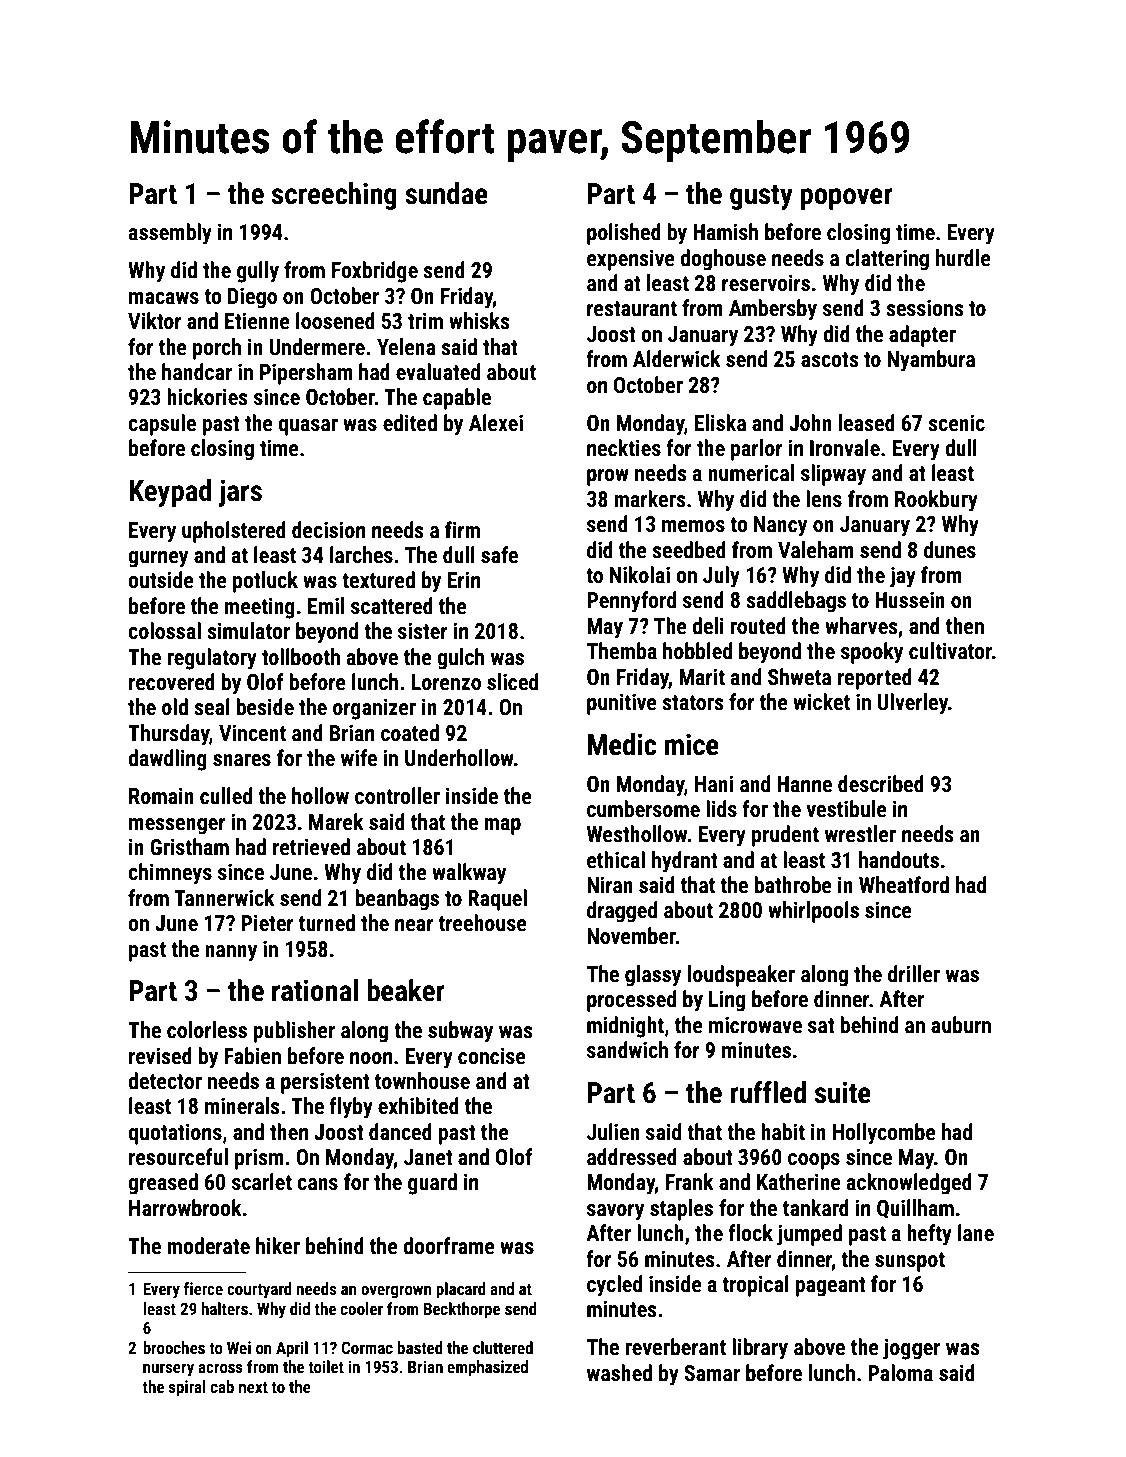  I want to click on greased, so click(163, 1184).
